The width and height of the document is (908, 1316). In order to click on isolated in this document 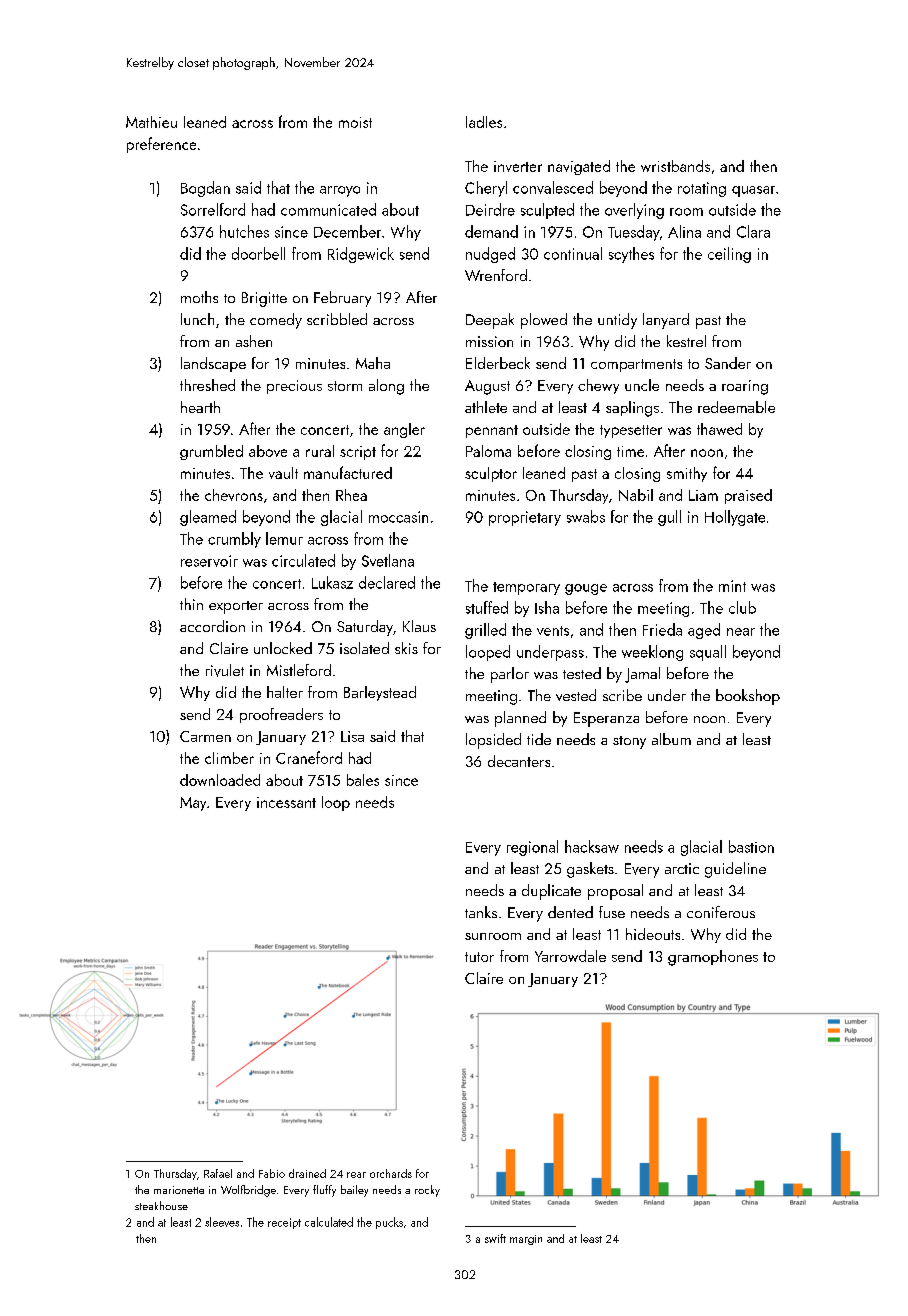, I will do `click(364, 648)`.
